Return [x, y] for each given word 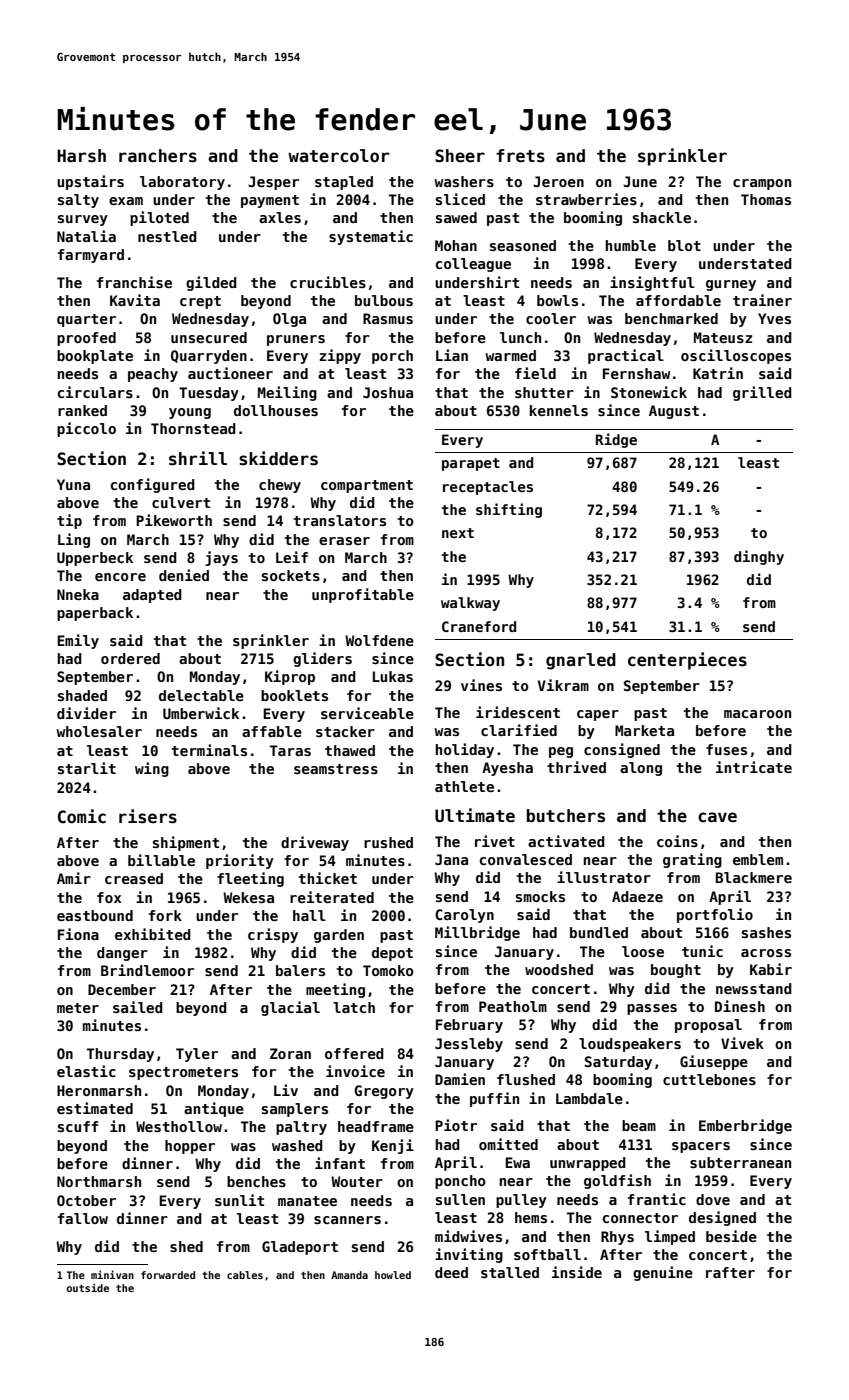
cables [245, 1275]
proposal [708, 1026]
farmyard [91, 256]
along [641, 769]
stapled [344, 183]
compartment [367, 486]
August [674, 412]
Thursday [120, 1055]
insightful [652, 283]
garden [339, 936]
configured [153, 485]
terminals [209, 750]
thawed [350, 750]
